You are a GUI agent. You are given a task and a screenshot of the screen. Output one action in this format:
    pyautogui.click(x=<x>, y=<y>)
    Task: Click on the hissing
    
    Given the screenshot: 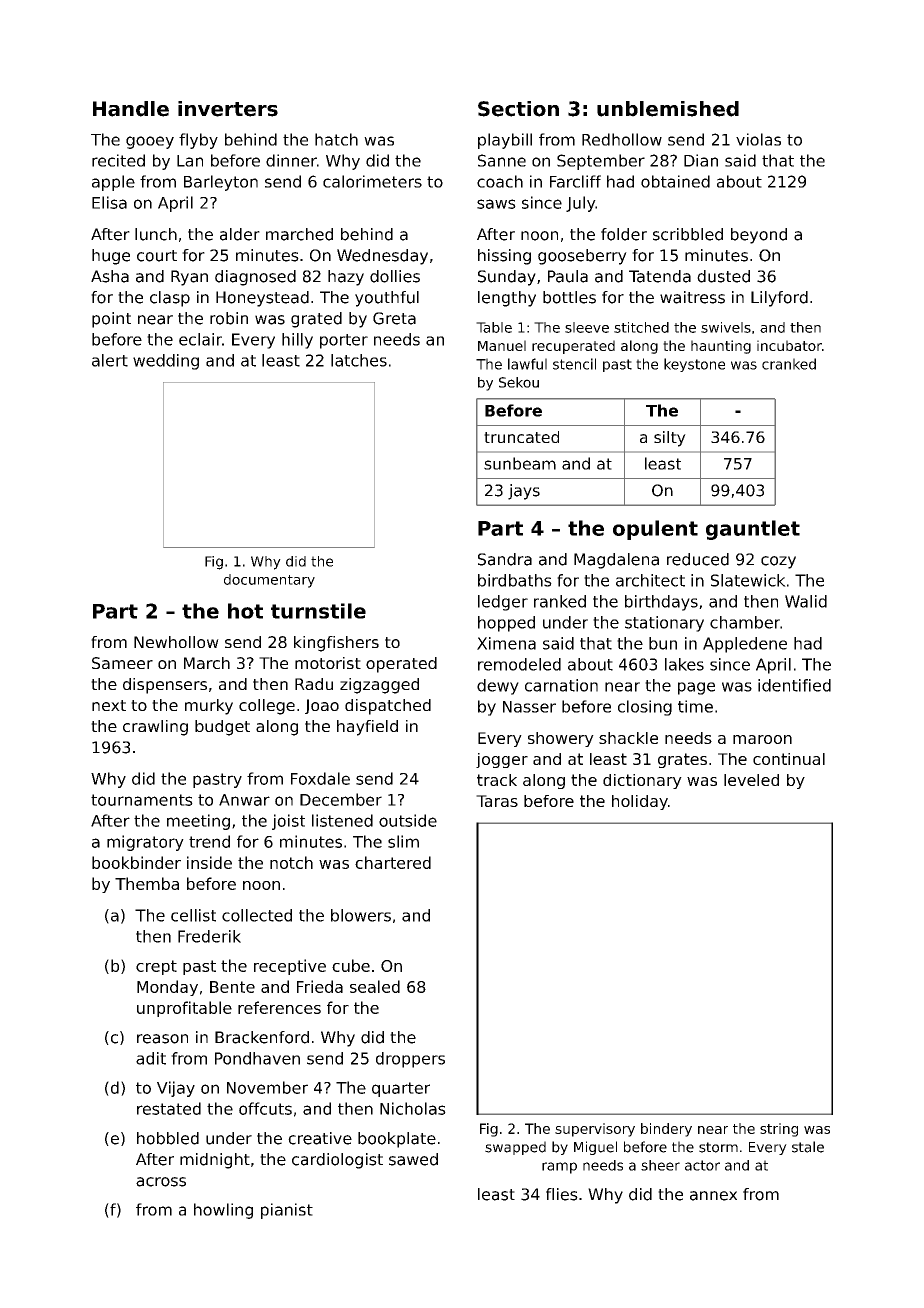 What is the action you would take?
    pyautogui.click(x=504, y=257)
